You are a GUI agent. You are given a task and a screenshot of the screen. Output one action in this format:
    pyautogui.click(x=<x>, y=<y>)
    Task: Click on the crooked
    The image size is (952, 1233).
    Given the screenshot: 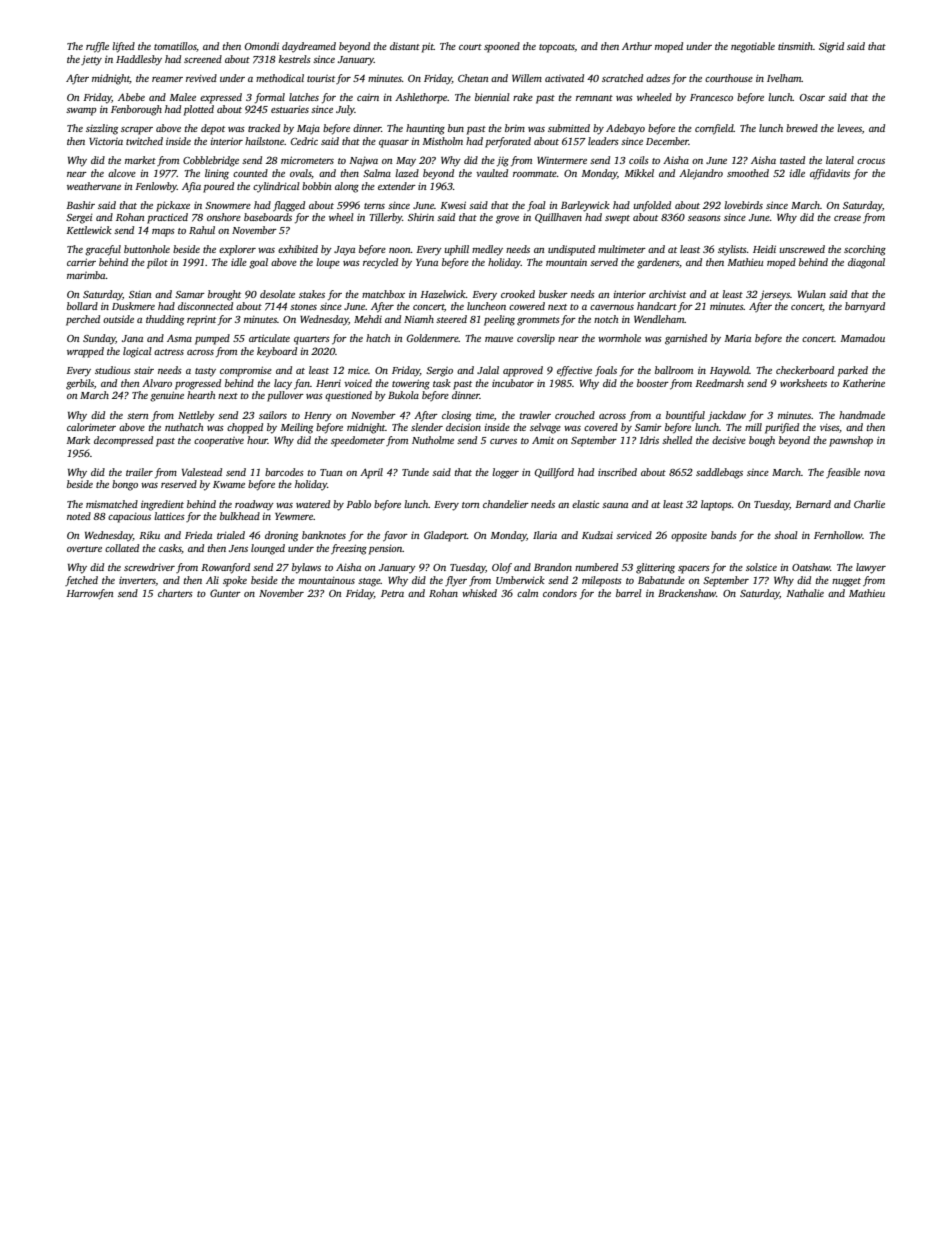 What is the action you would take?
    pyautogui.click(x=518, y=294)
